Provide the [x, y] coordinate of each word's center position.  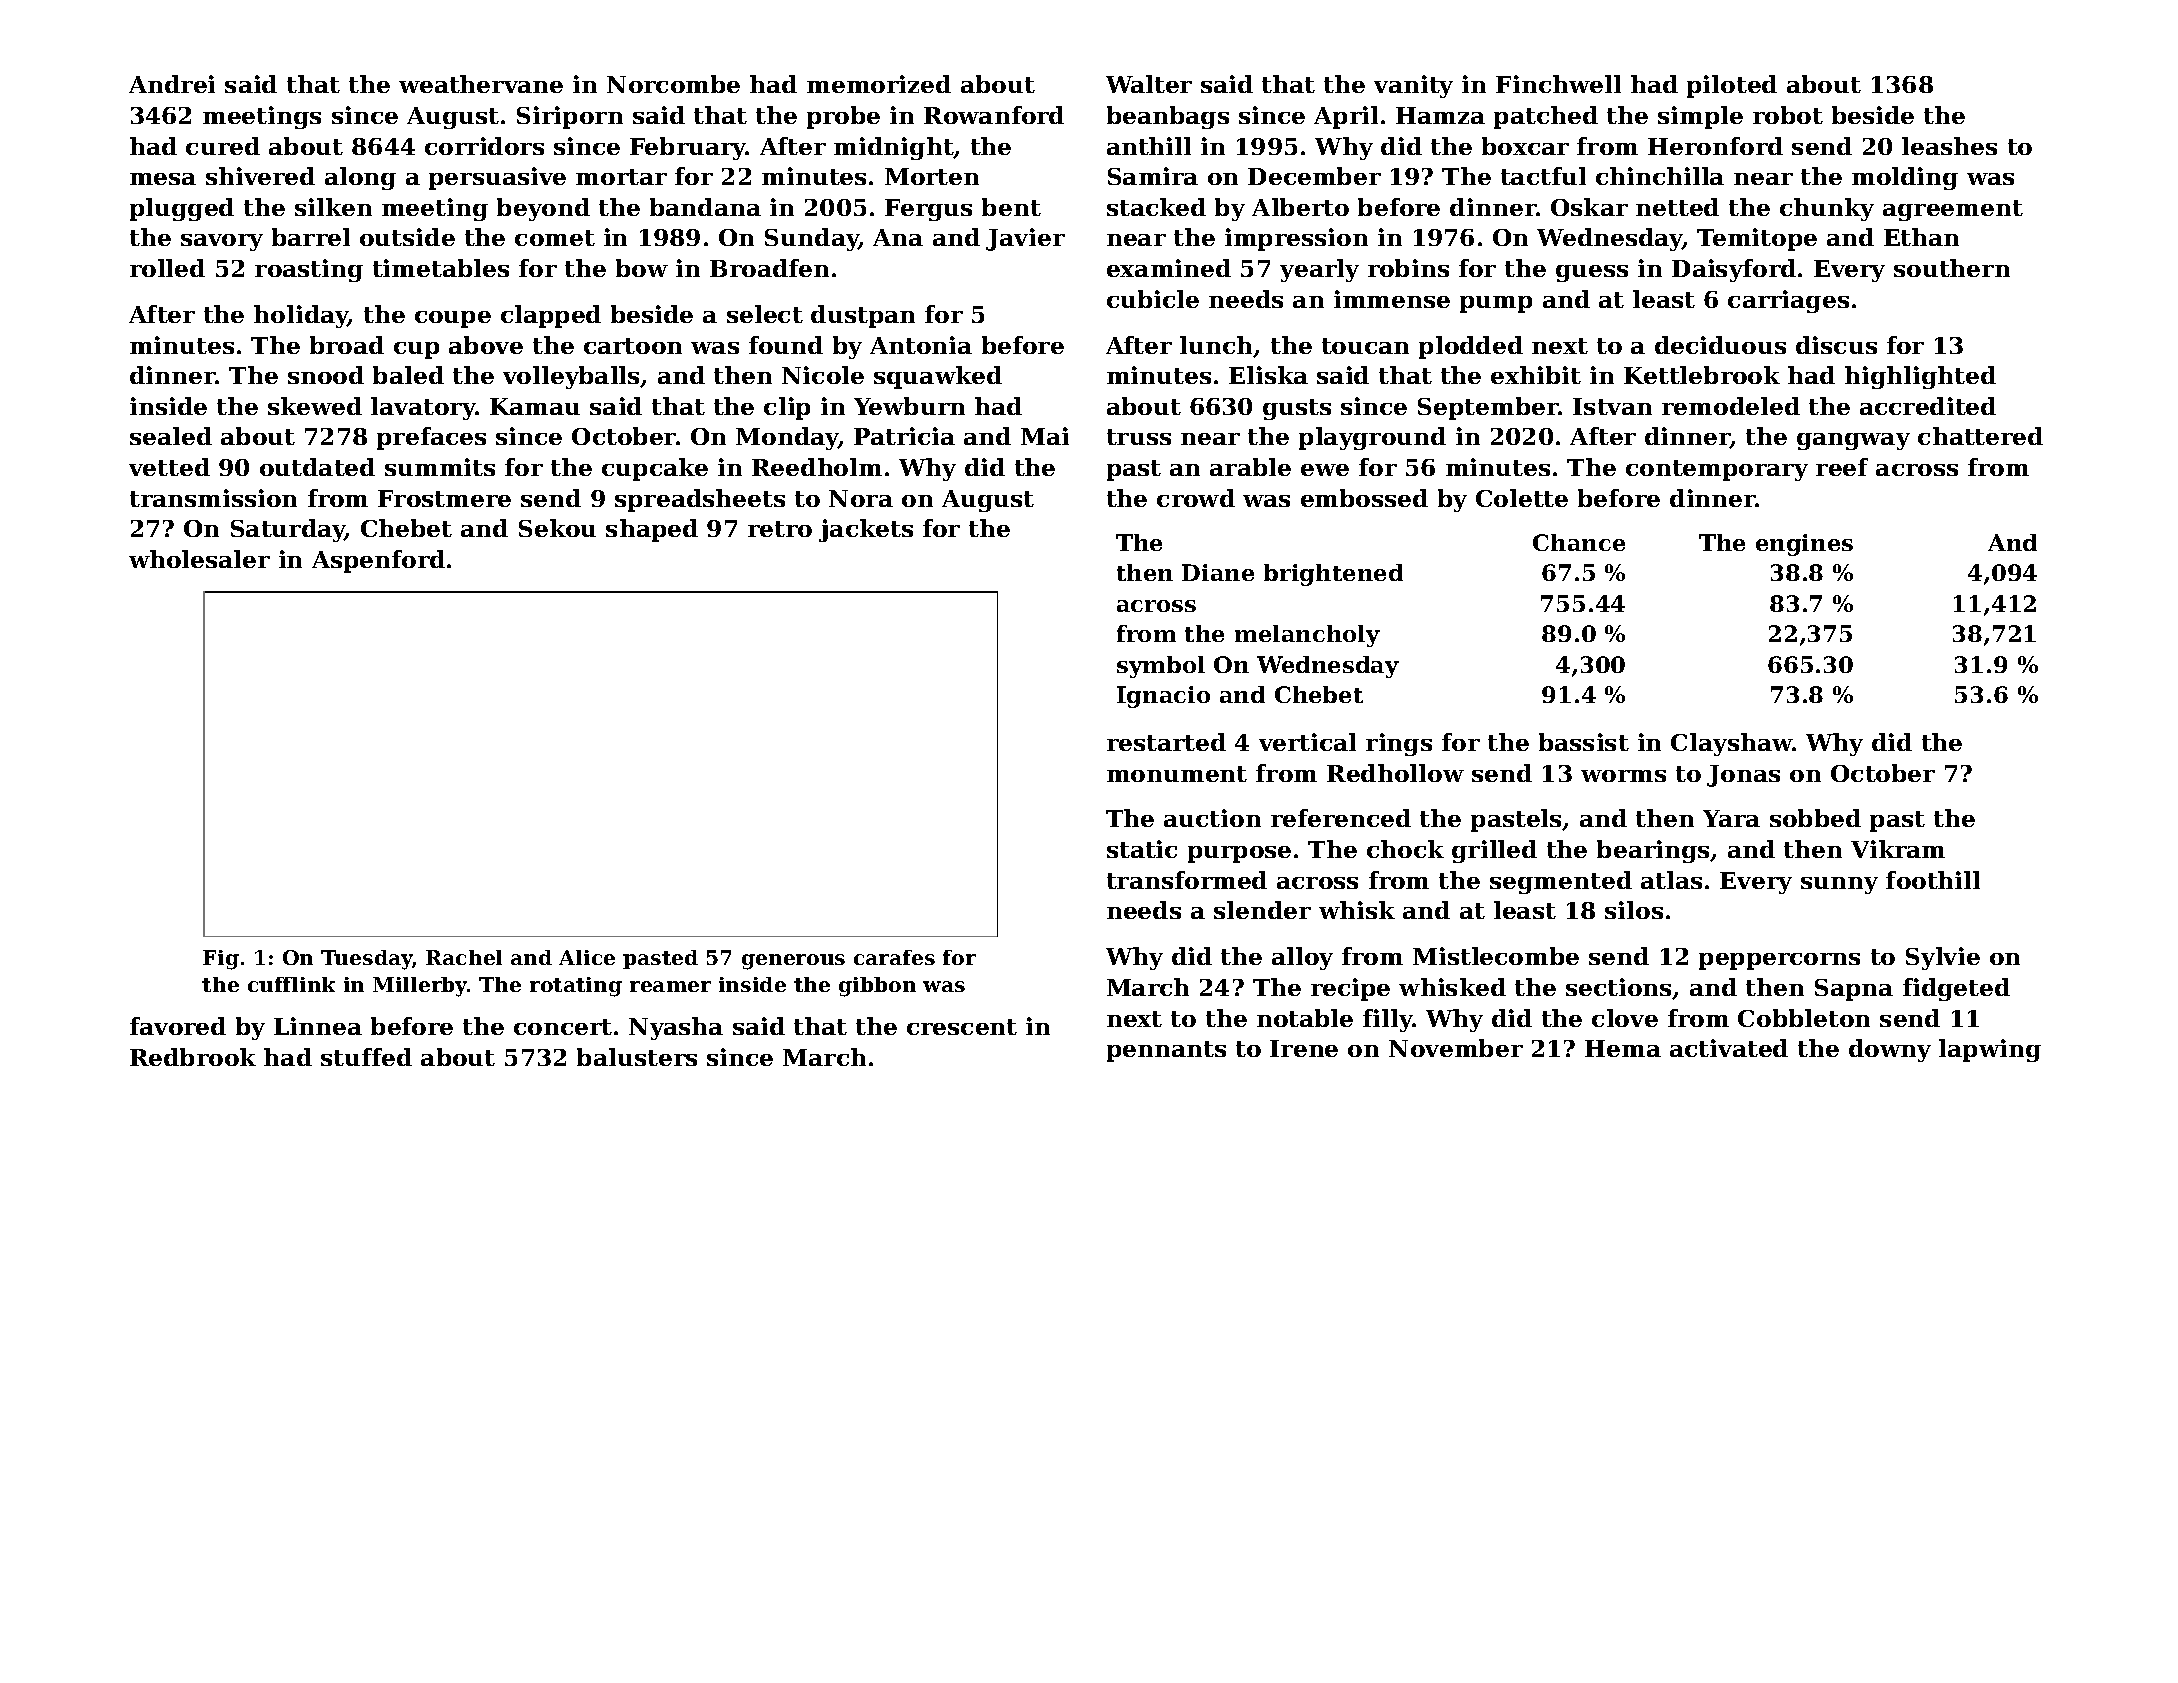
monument [1177, 774]
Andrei [172, 84]
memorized [879, 84]
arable [1250, 467]
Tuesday [367, 960]
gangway [1853, 441]
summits [440, 467]
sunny [1839, 885]
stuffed [366, 1057]
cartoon [633, 346]
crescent [962, 1027]
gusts [1297, 409]
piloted [1732, 86]
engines [1804, 545]
